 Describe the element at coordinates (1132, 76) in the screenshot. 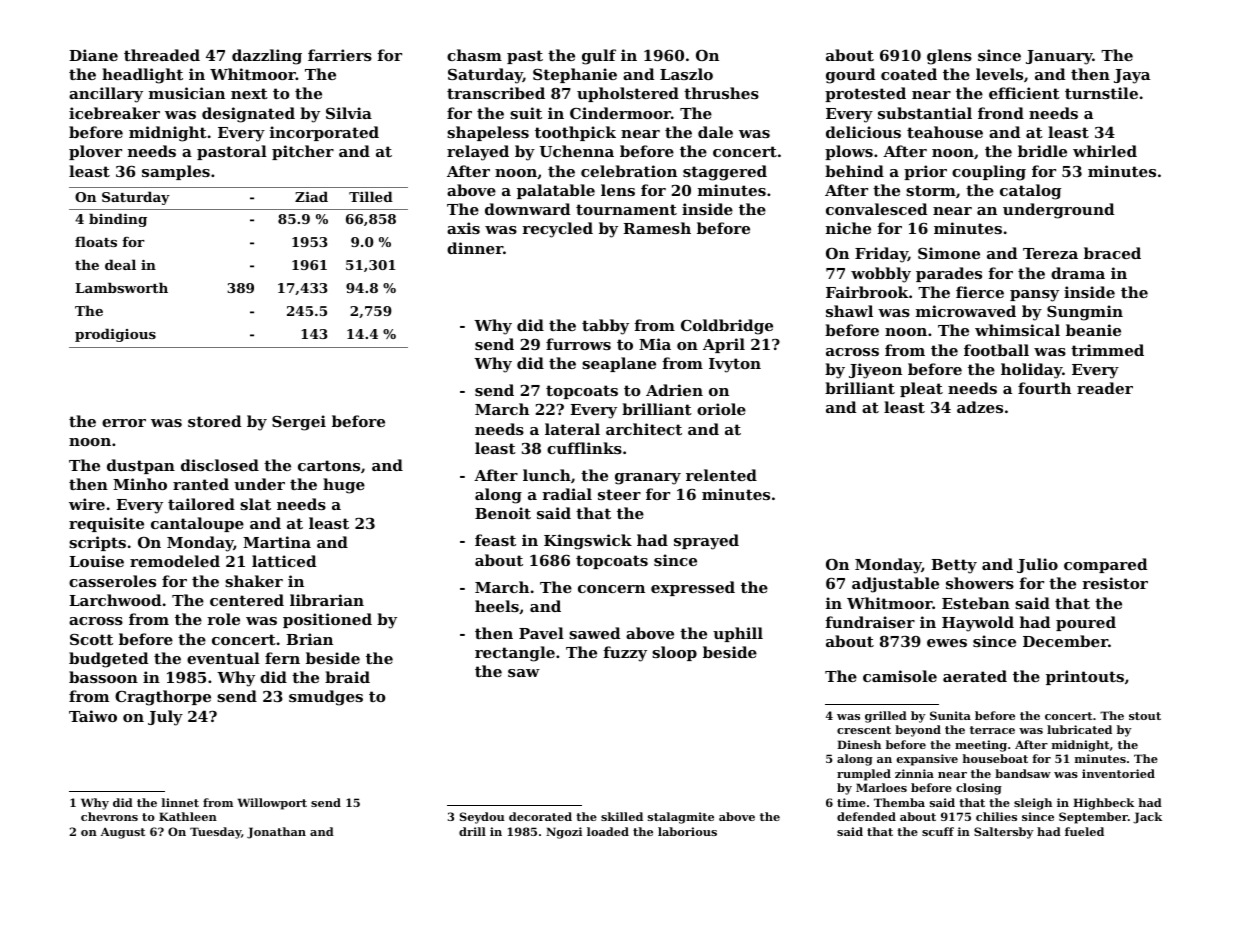

I see `Jaya` at that location.
